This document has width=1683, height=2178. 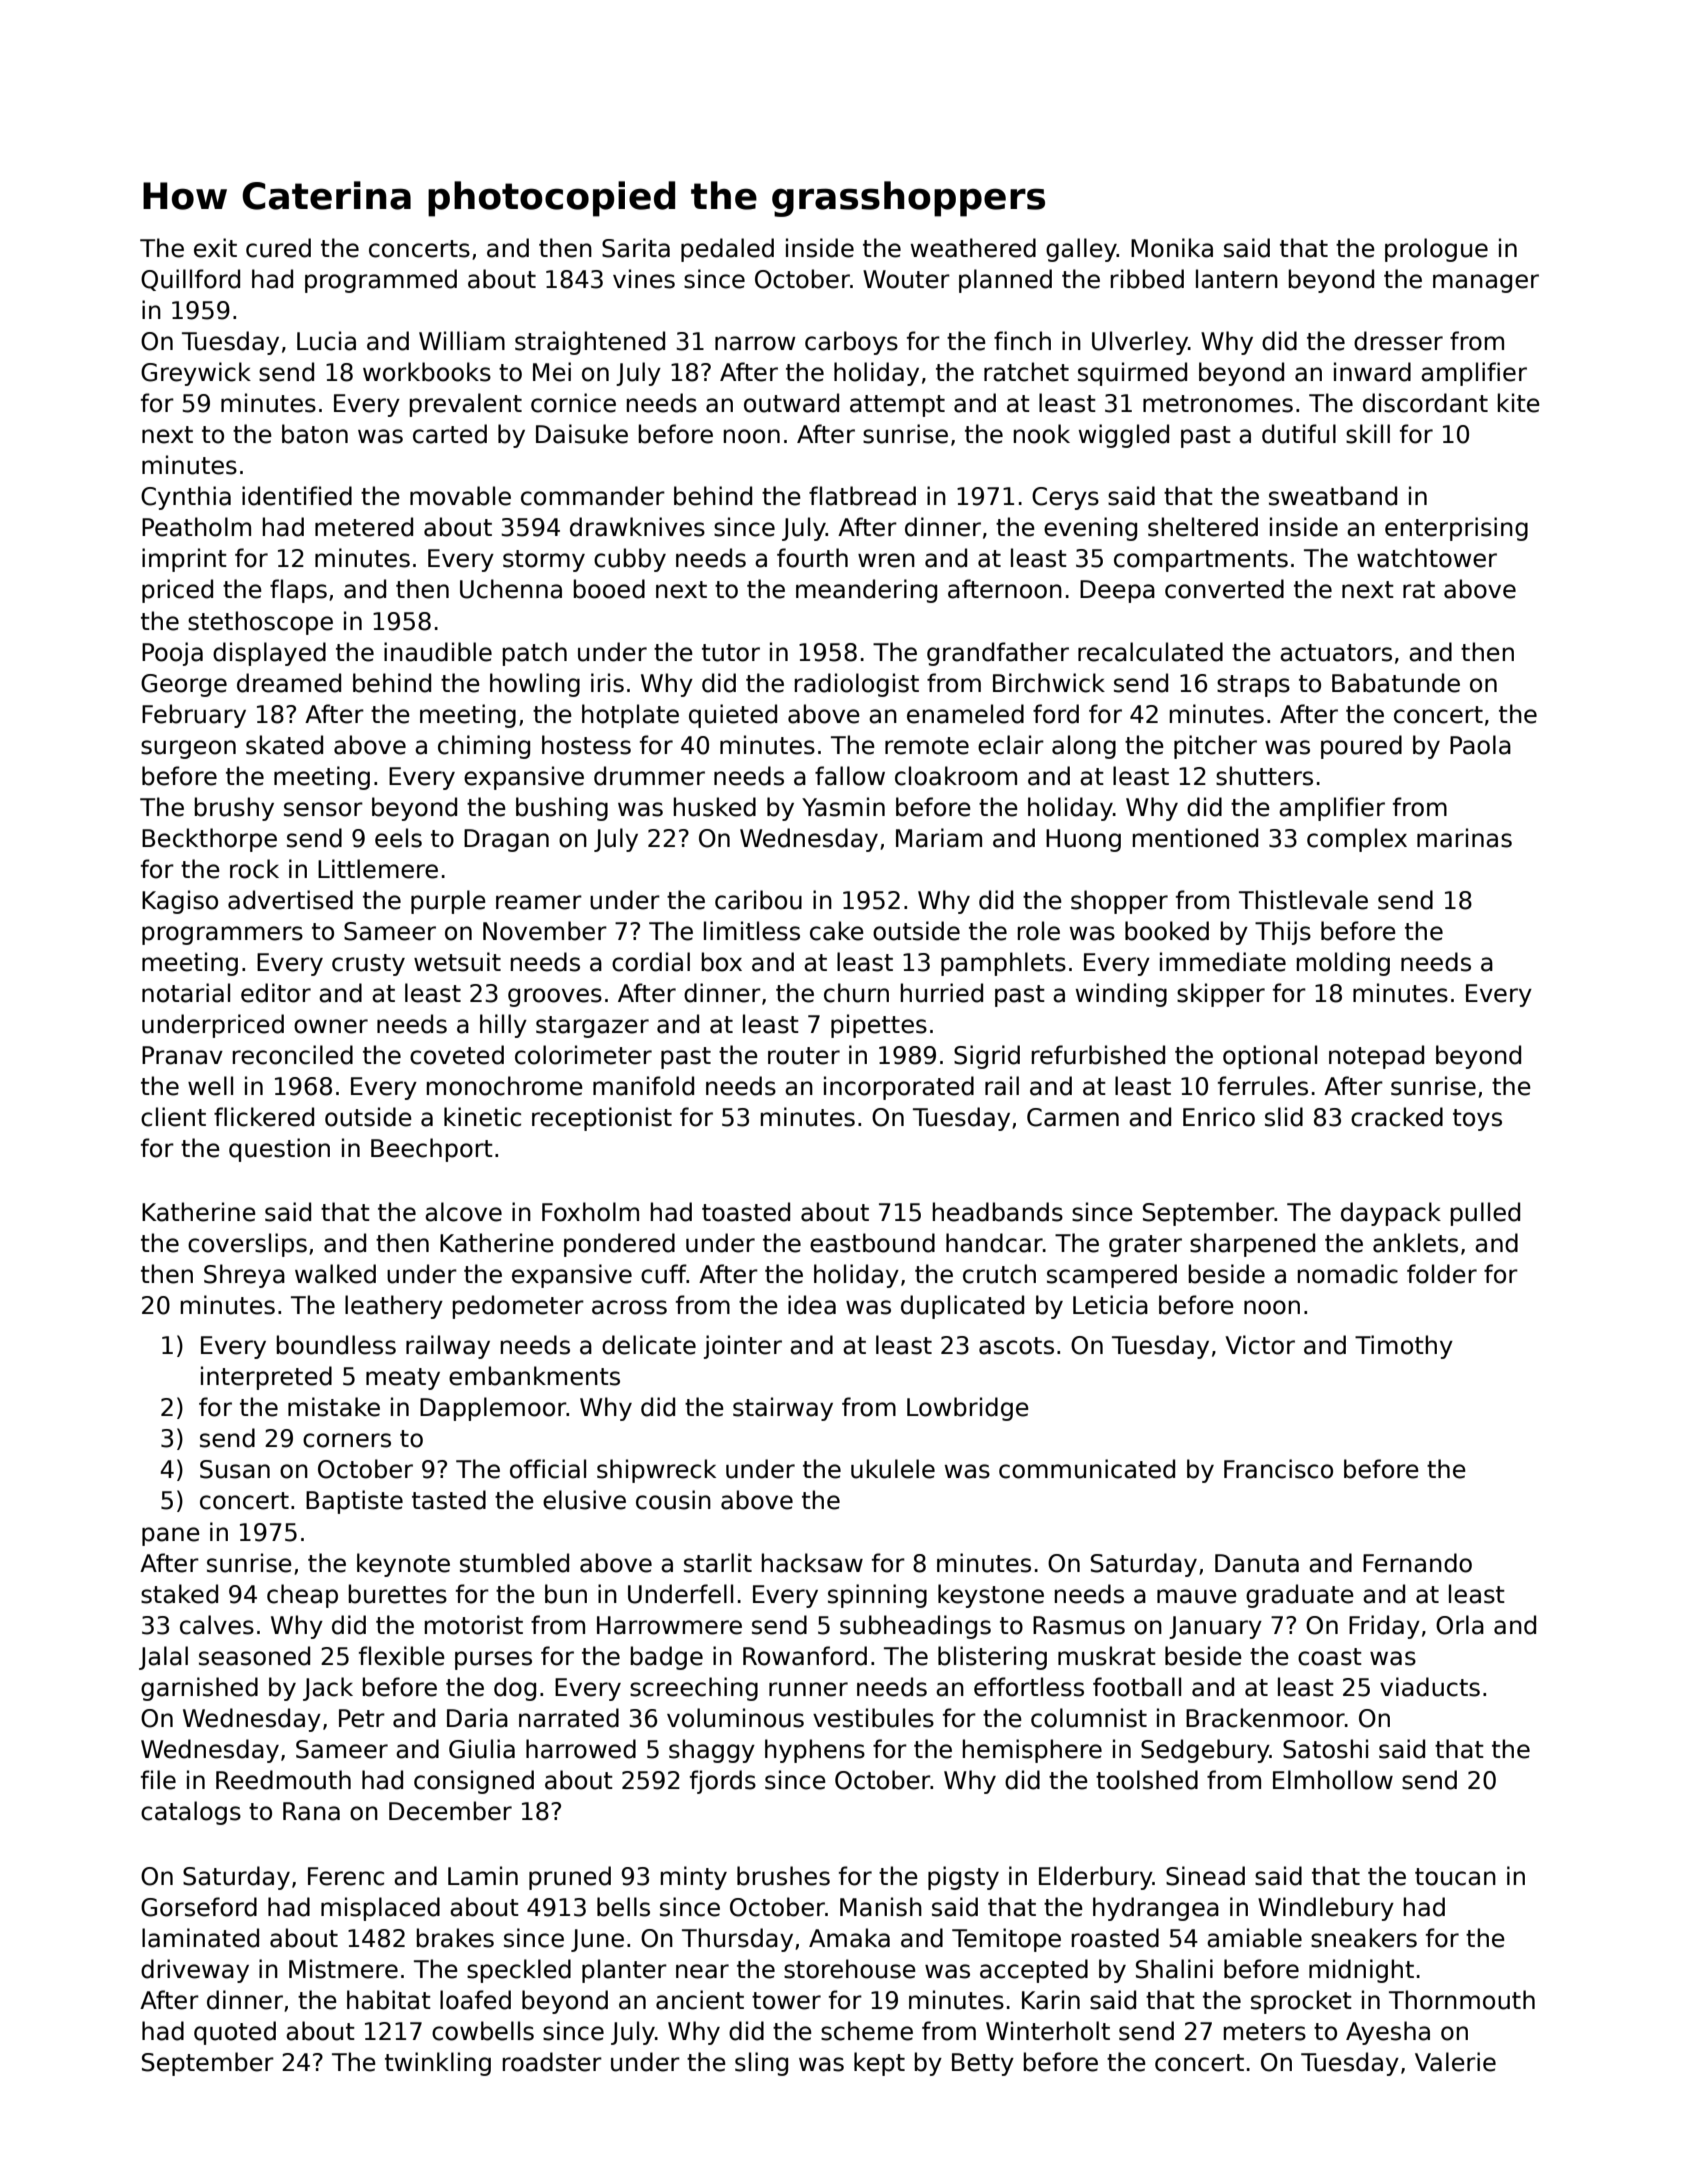 I want to click on workbooks, so click(x=427, y=372).
